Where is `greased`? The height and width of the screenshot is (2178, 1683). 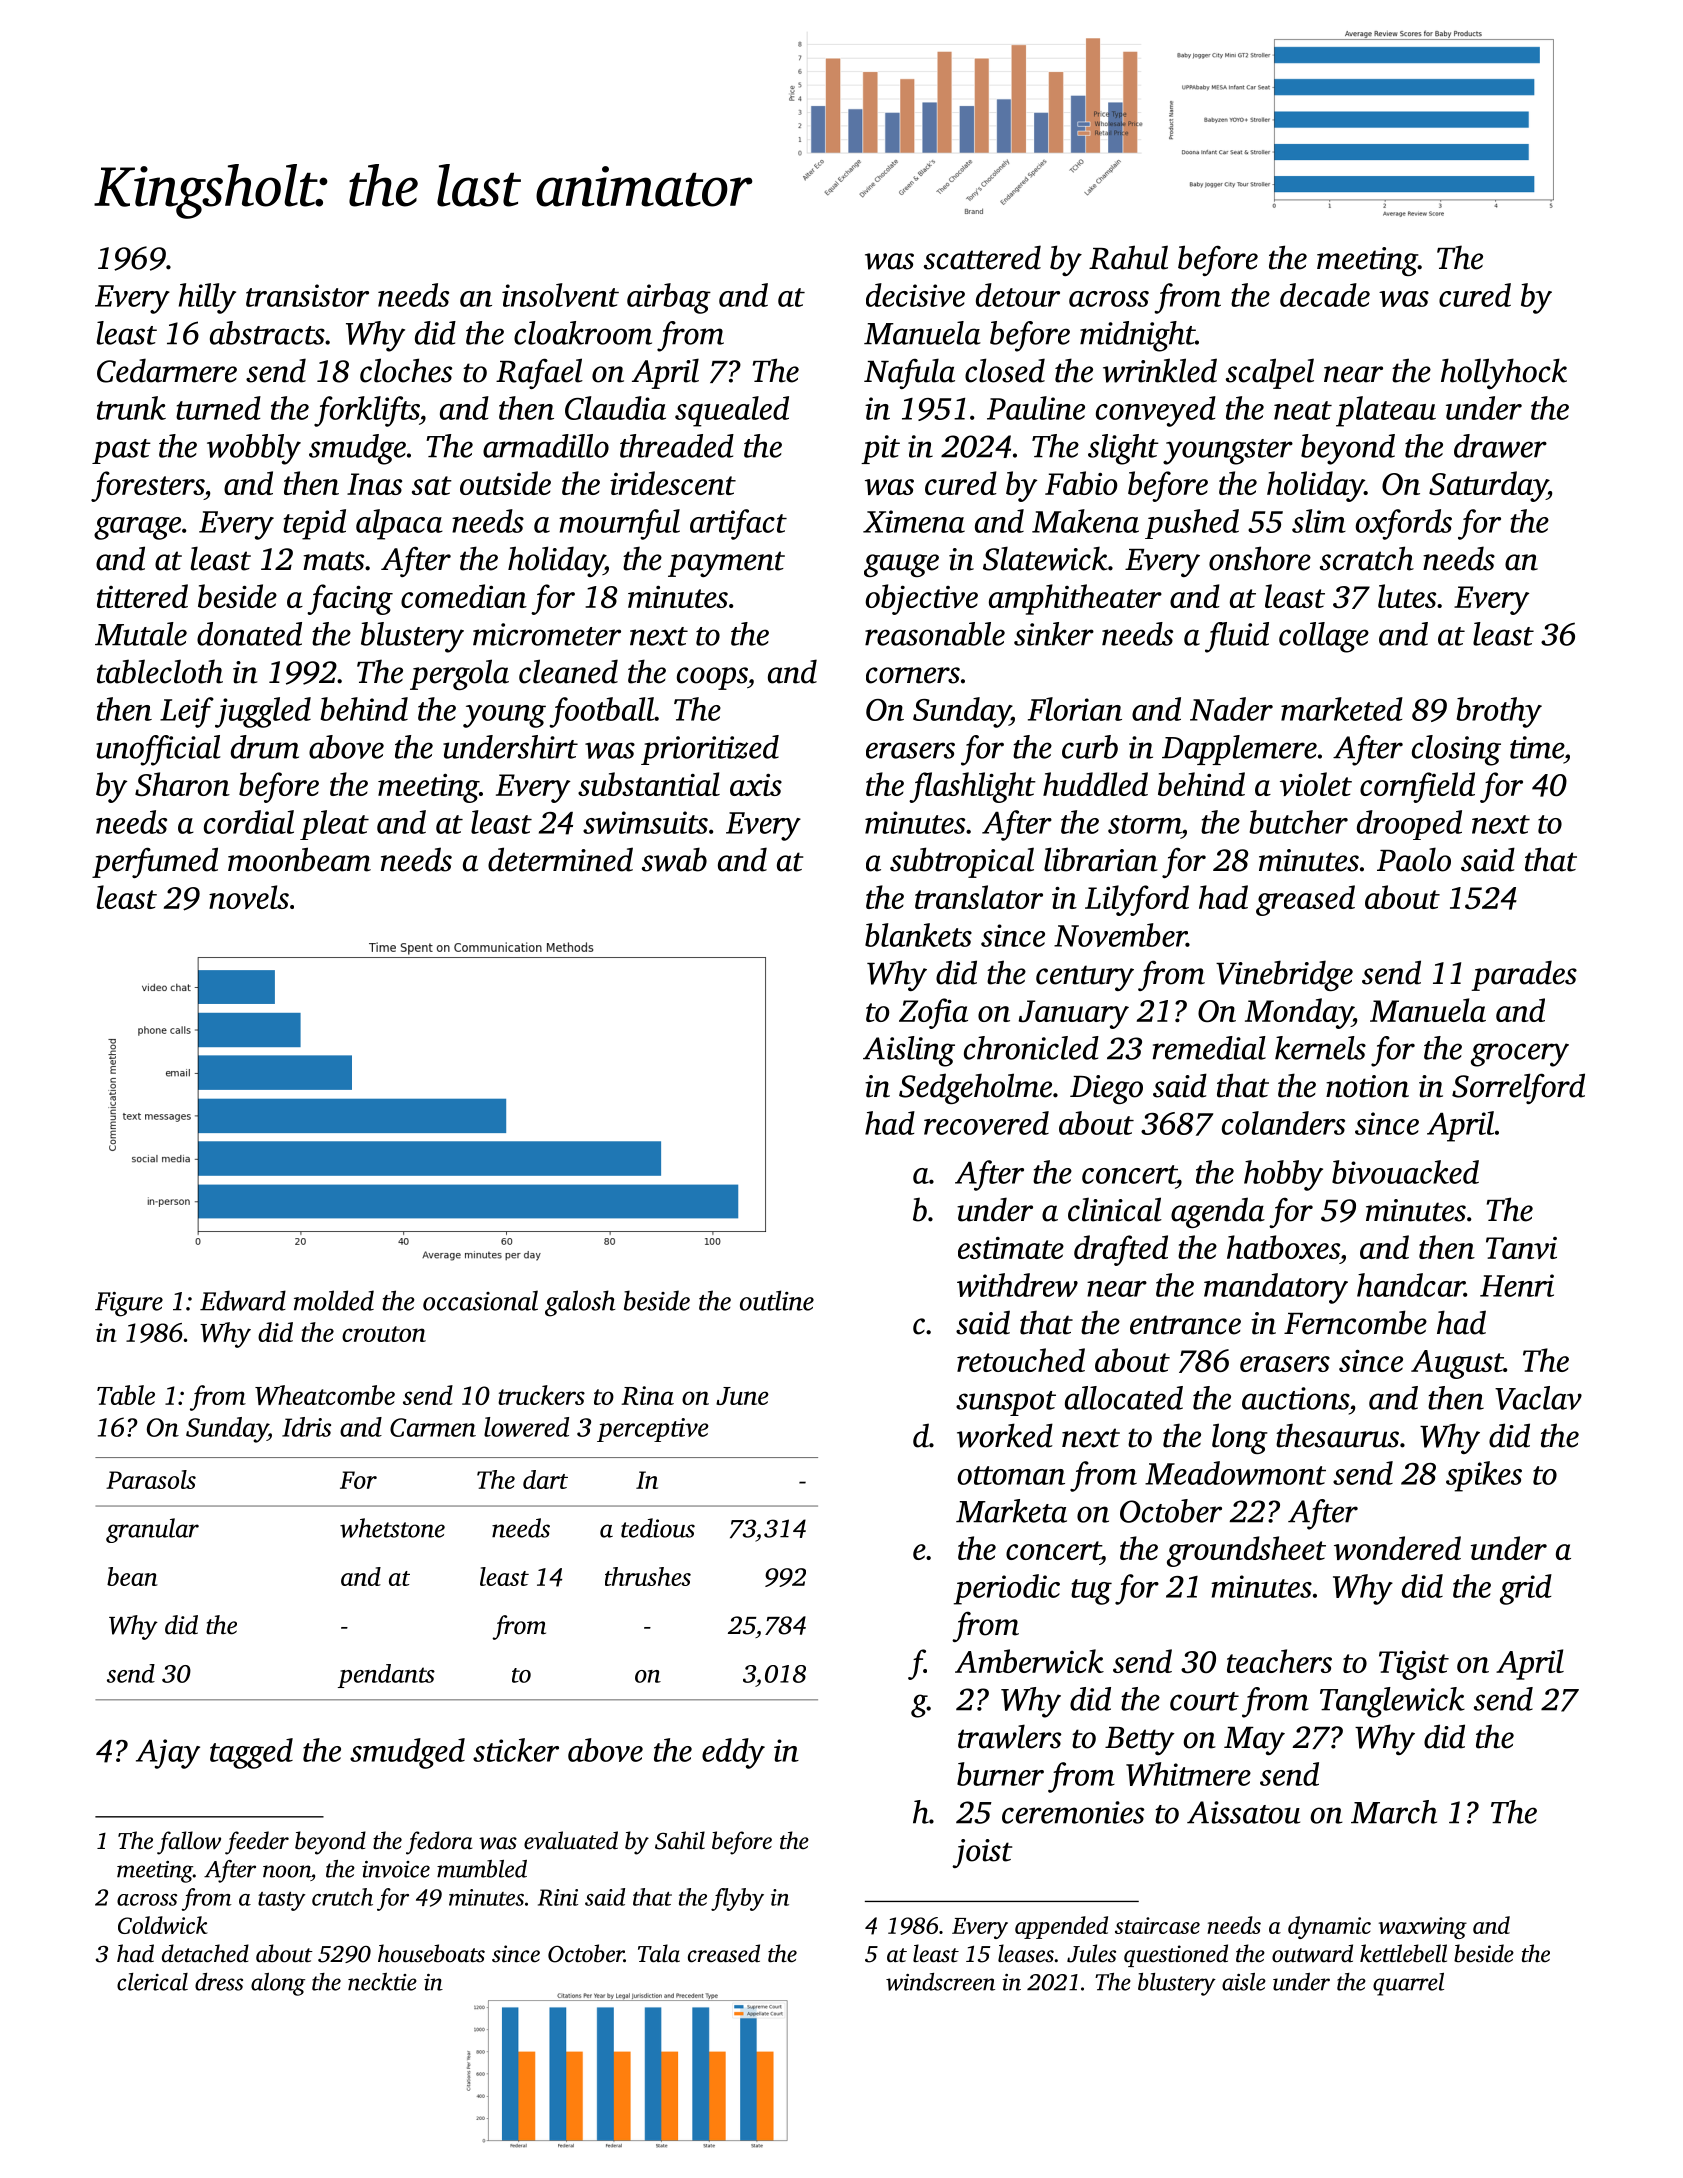
greased is located at coordinates (1305, 900).
